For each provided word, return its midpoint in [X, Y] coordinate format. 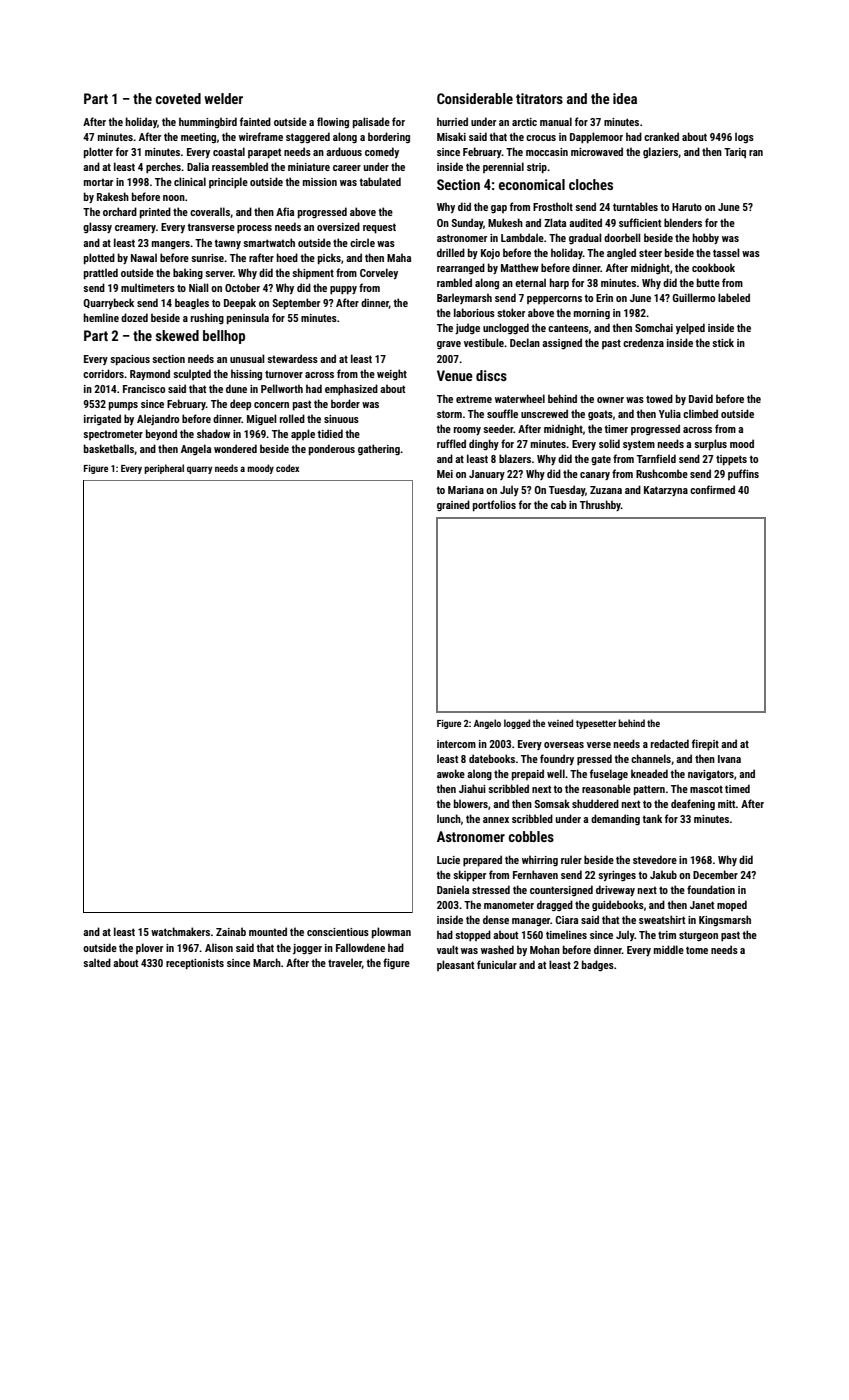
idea [625, 98]
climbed [700, 413]
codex [287, 468]
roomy [467, 431]
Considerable [475, 98]
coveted [178, 98]
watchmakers [180, 931]
